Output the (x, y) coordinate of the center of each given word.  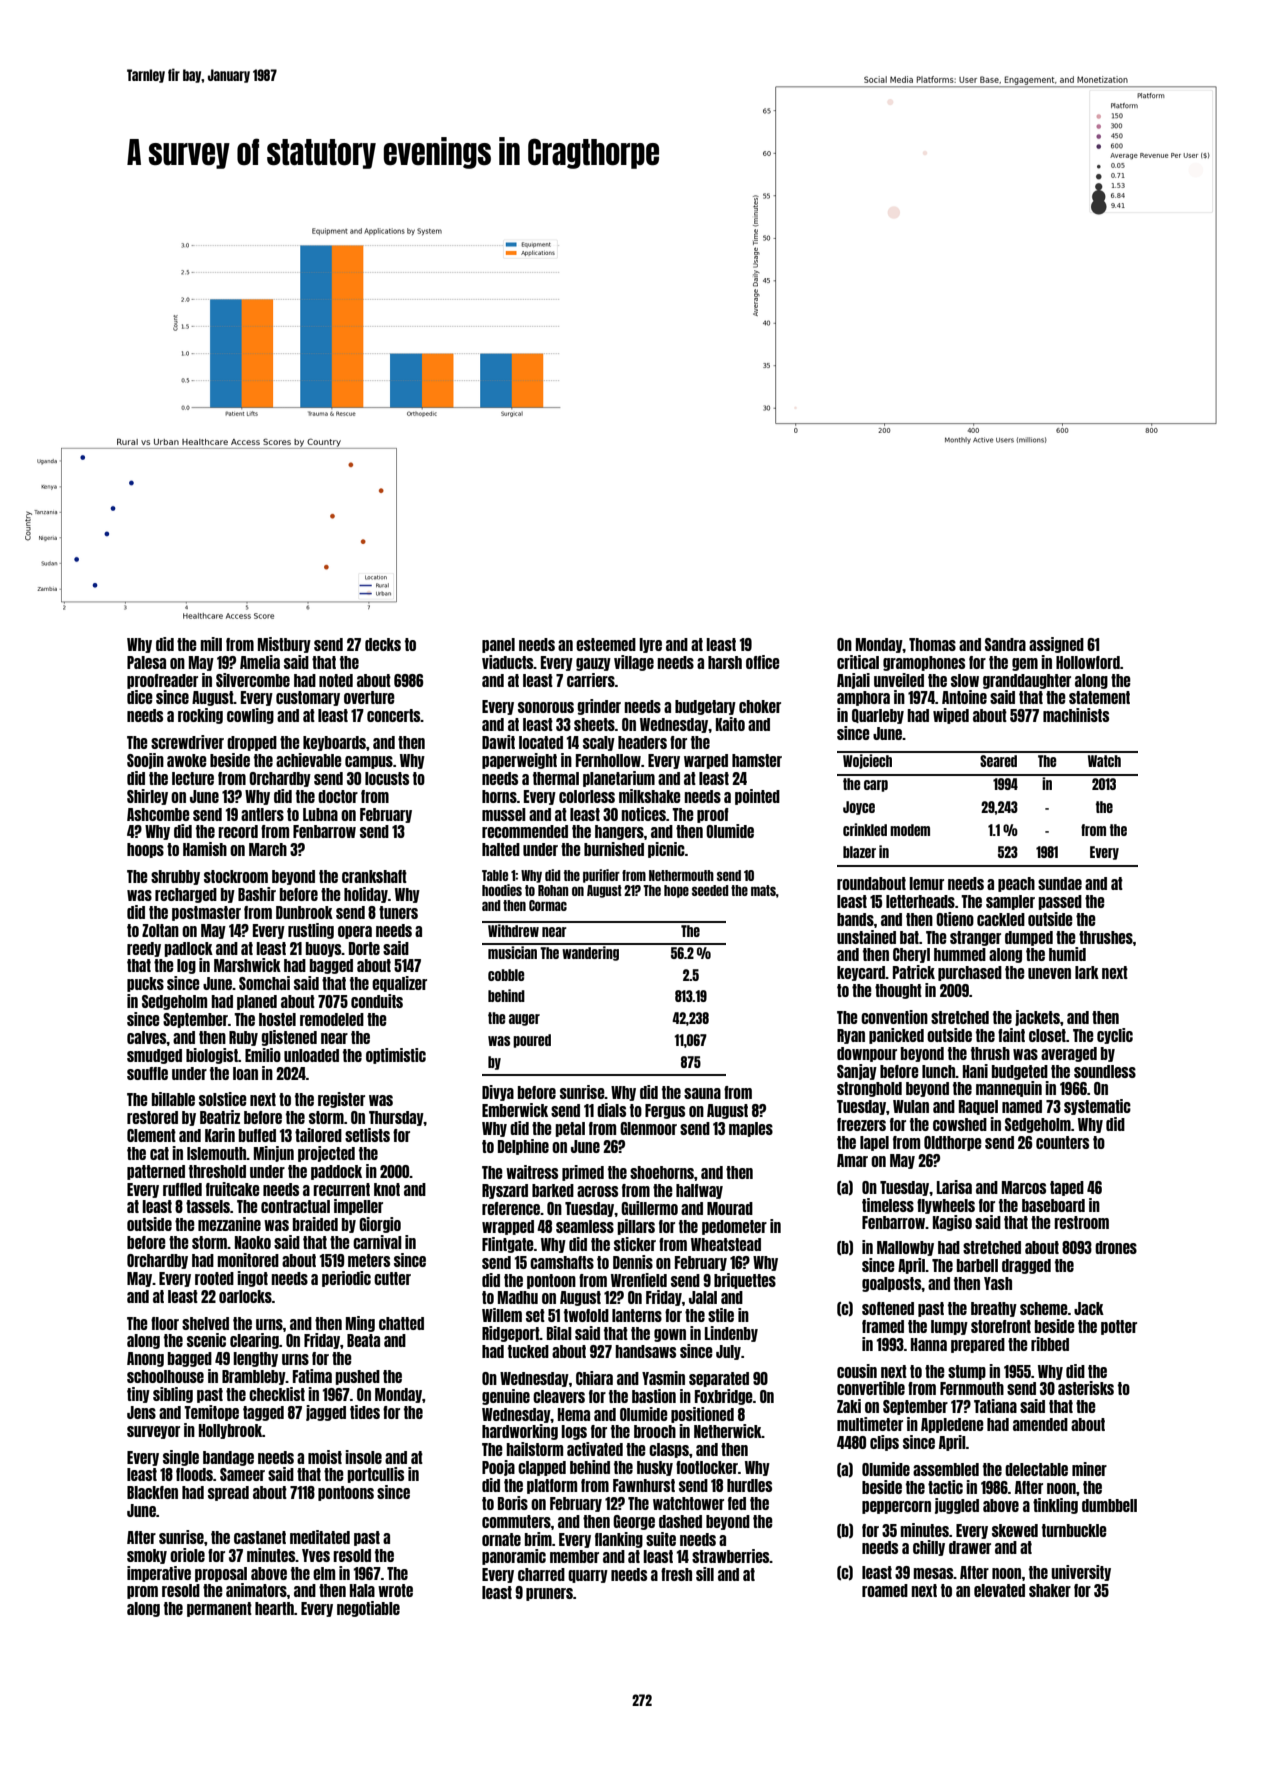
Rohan (553, 890)
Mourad (730, 1208)
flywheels (946, 1206)
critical (858, 662)
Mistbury (284, 645)
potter (1119, 1327)
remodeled (332, 1019)
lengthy (255, 1359)
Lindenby (731, 1334)
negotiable (368, 1609)
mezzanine (229, 1224)
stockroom (236, 876)
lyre (650, 645)
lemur (926, 883)
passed (1060, 902)
